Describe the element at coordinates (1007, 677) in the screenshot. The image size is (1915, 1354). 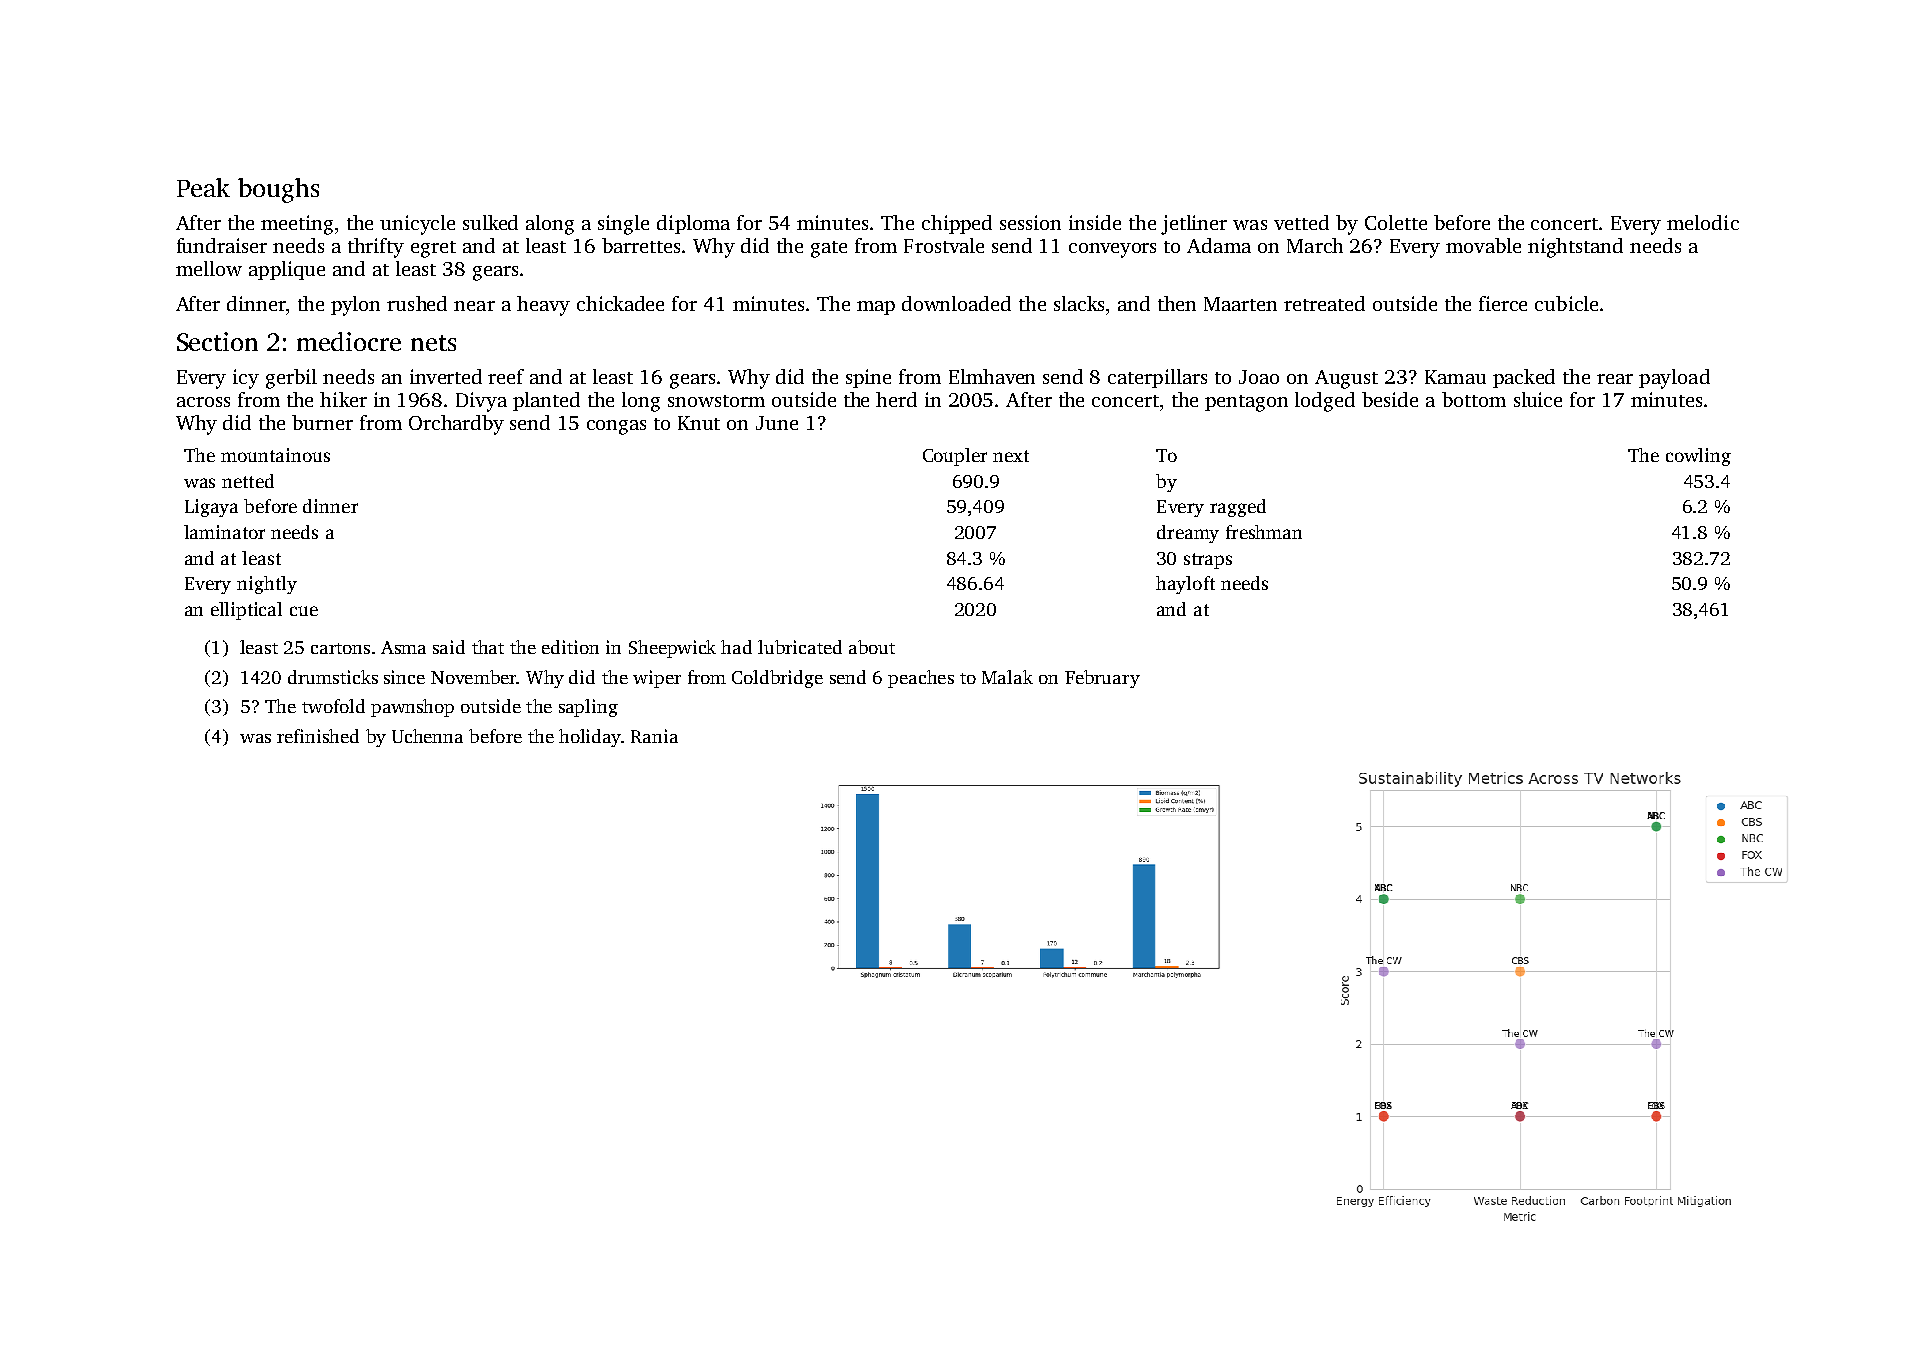
I see `Malak` at that location.
